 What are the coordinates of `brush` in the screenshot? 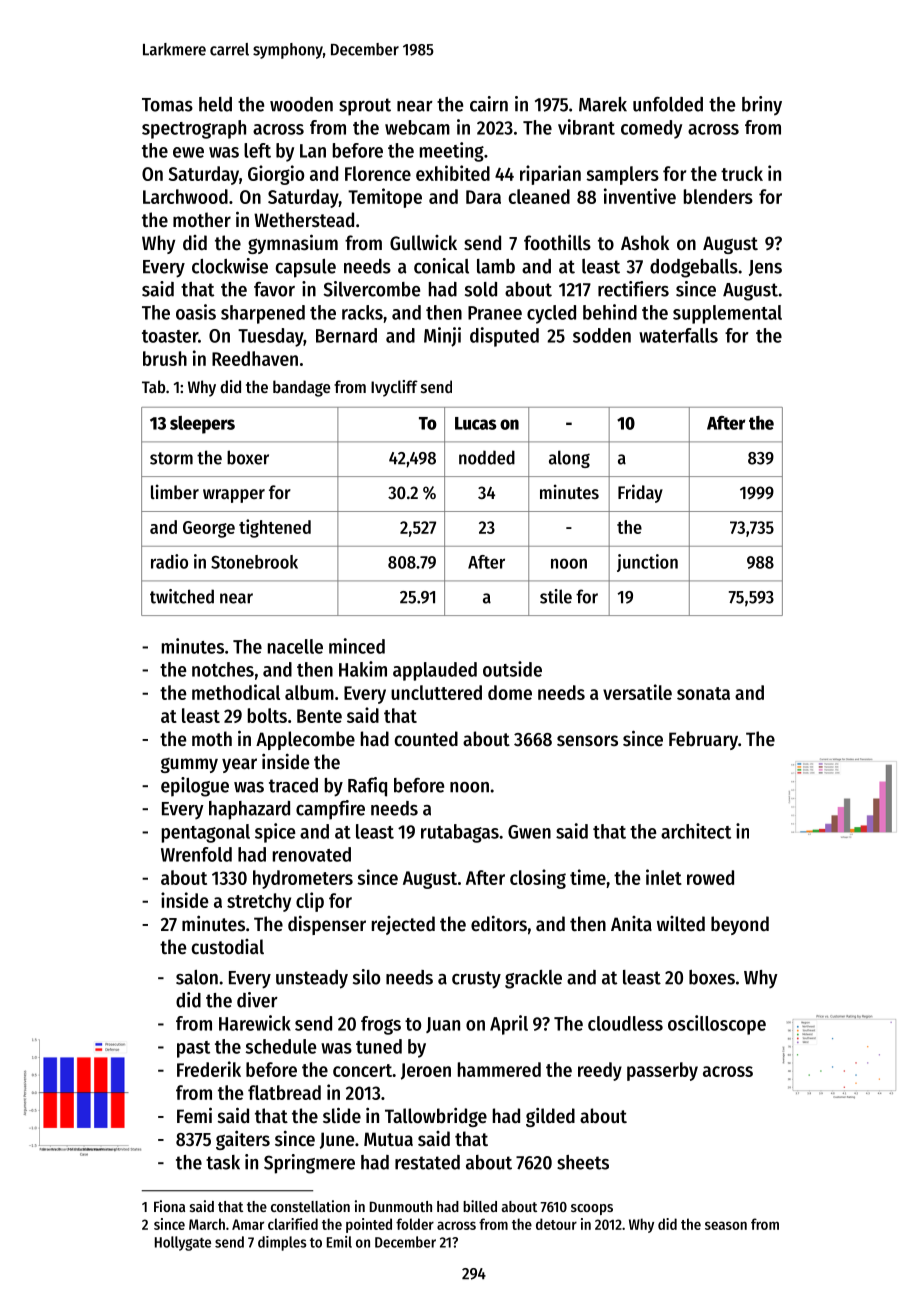 It's located at (165, 358).
